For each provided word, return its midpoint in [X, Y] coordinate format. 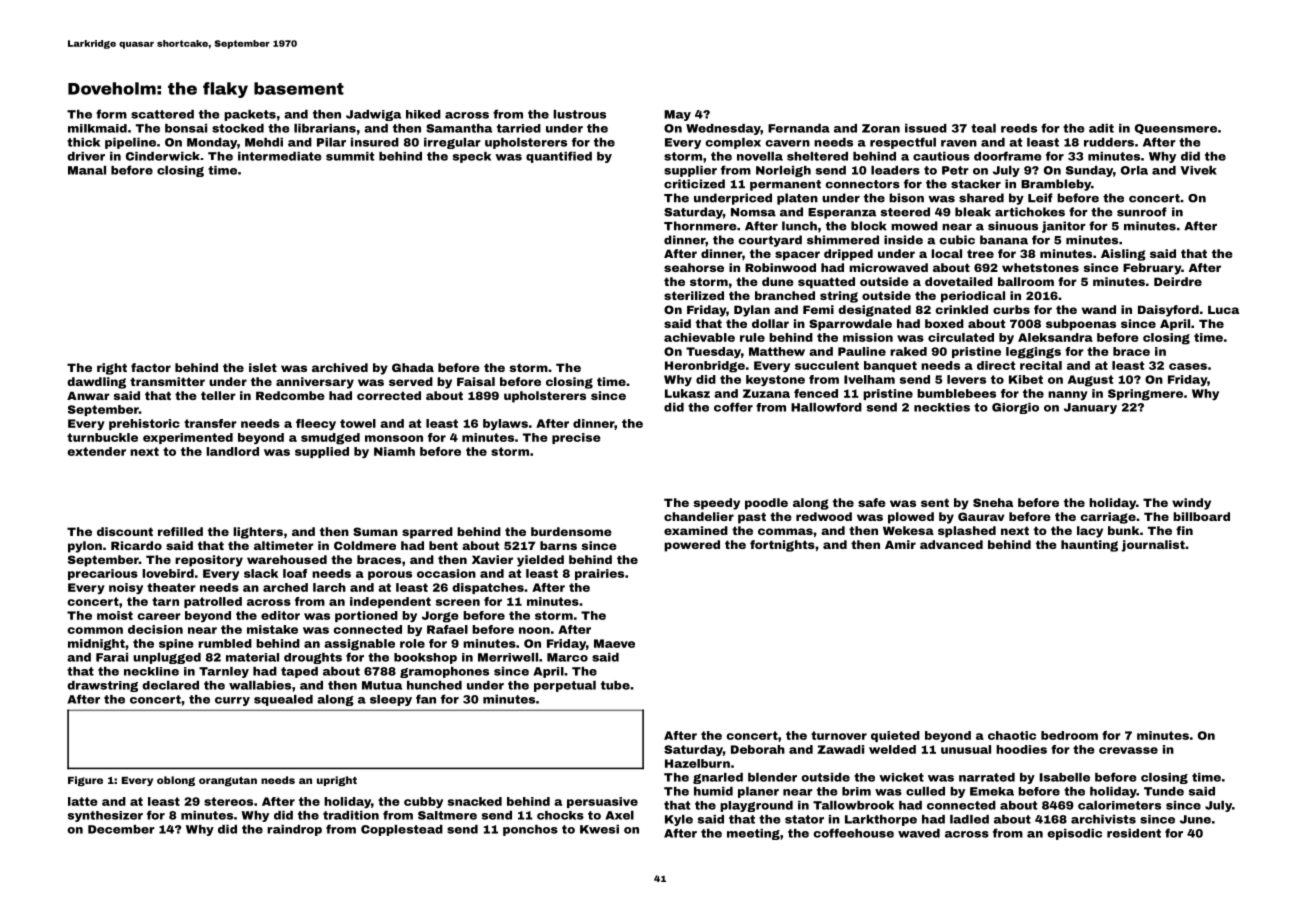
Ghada [413, 367]
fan [426, 699]
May [677, 115]
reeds [1019, 128]
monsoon [394, 438]
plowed [911, 518]
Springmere [1145, 395]
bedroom [1069, 735]
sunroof [1142, 212]
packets [250, 115]
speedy [716, 504]
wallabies [260, 685]
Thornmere [700, 226]
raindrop [294, 830]
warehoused [287, 559]
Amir [900, 544]
